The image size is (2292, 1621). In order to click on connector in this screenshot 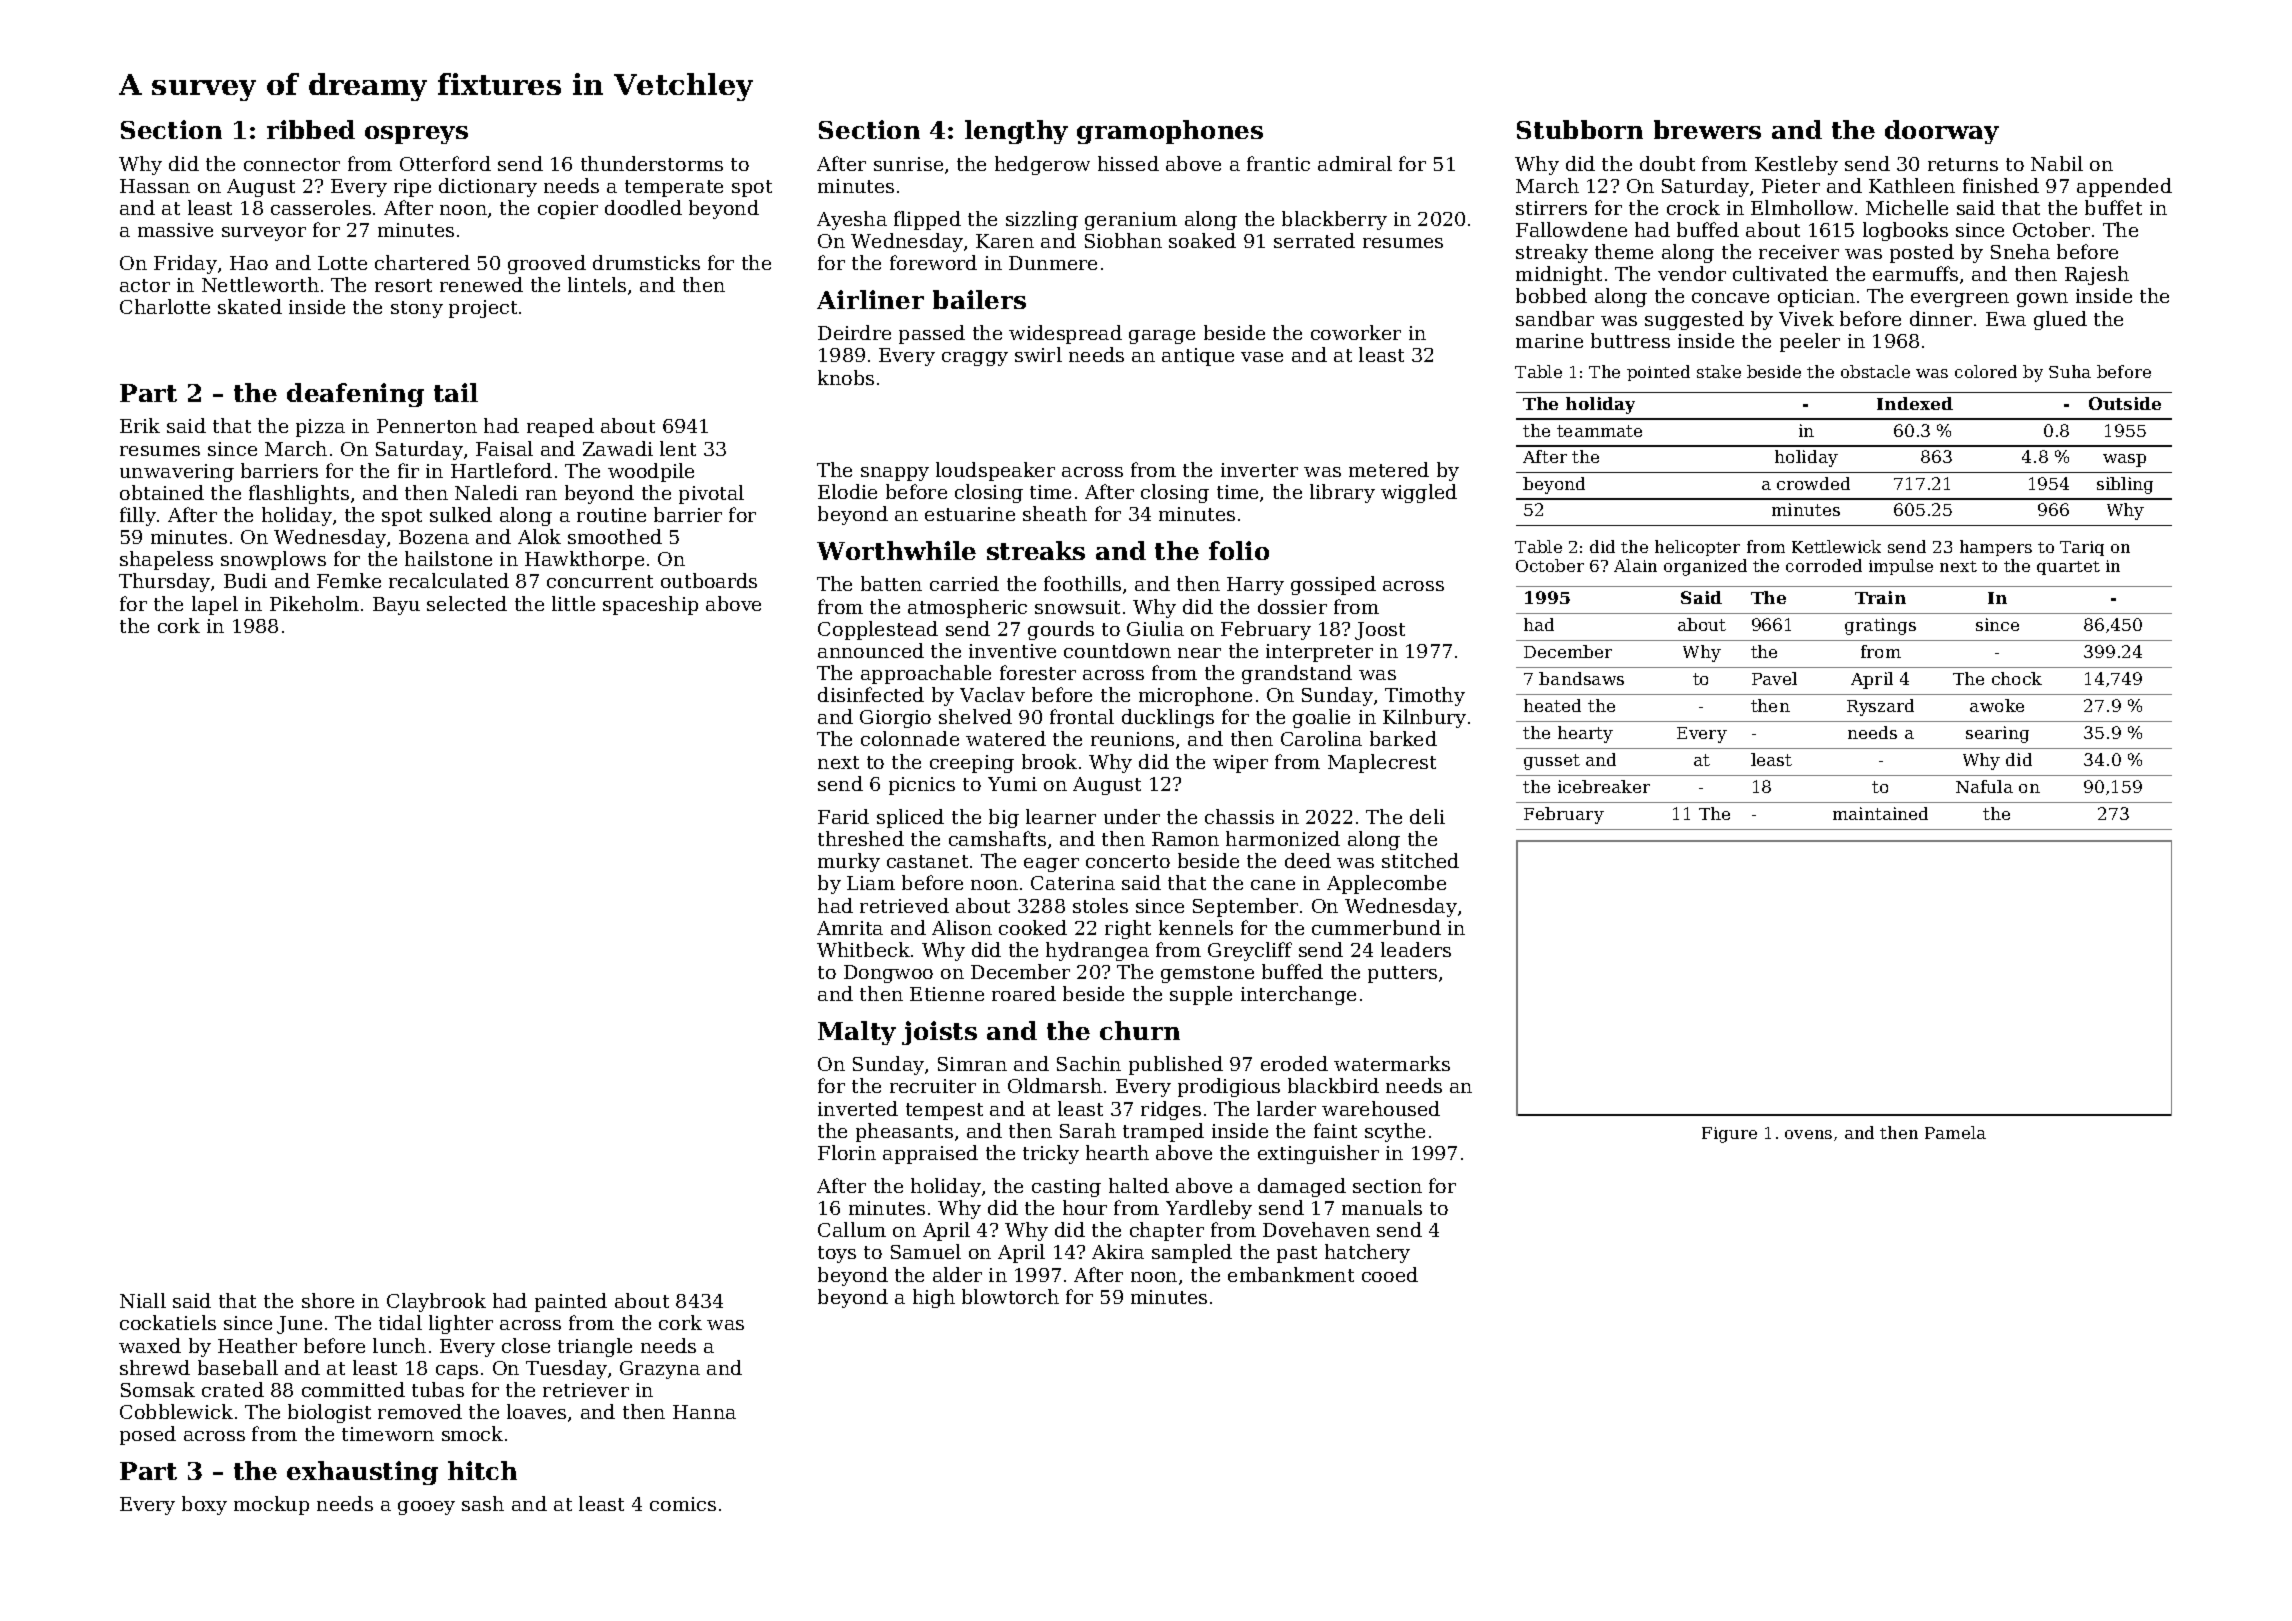, I will do `click(292, 164)`.
